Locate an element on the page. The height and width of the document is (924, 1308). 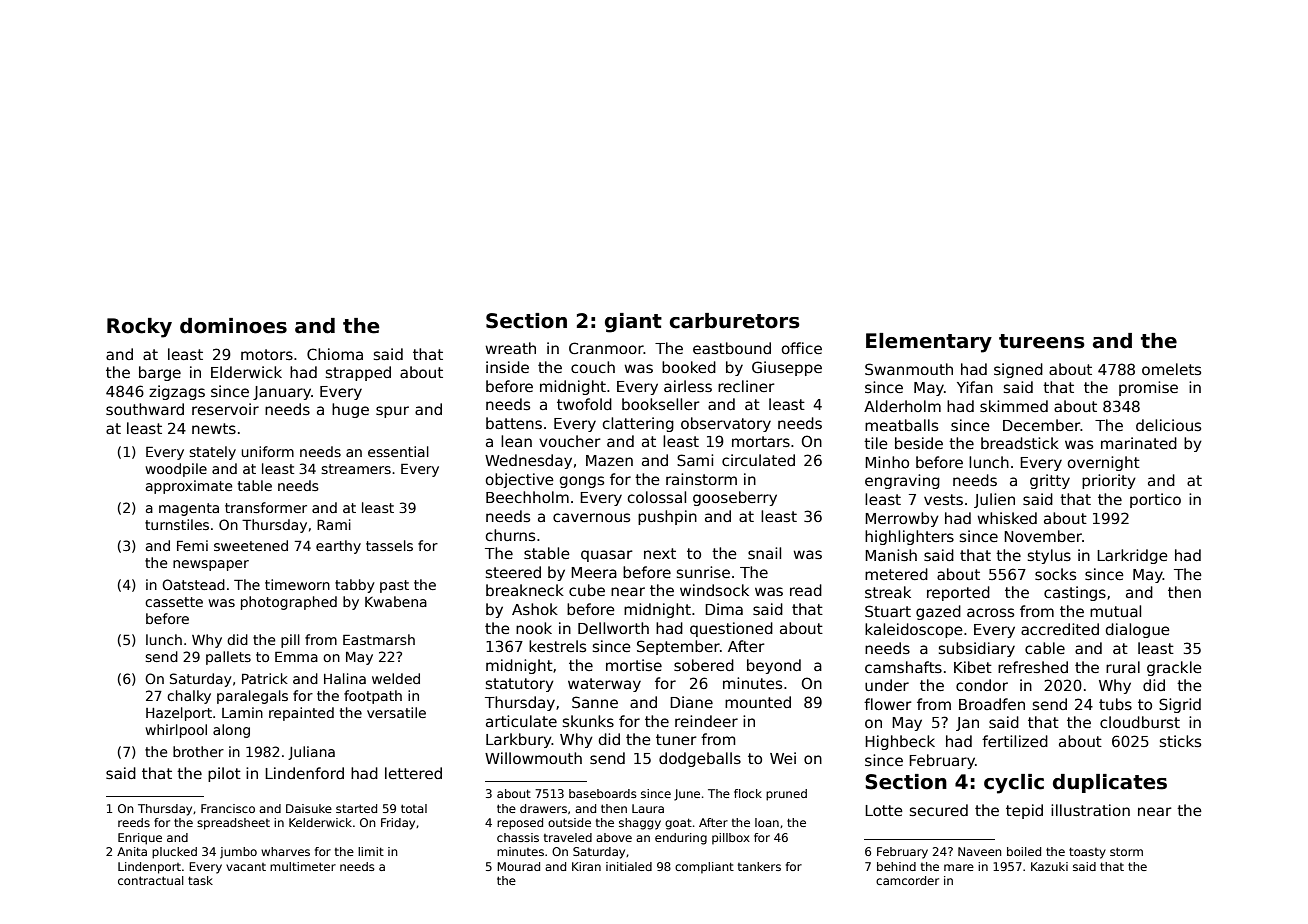
signed is located at coordinates (1018, 370).
